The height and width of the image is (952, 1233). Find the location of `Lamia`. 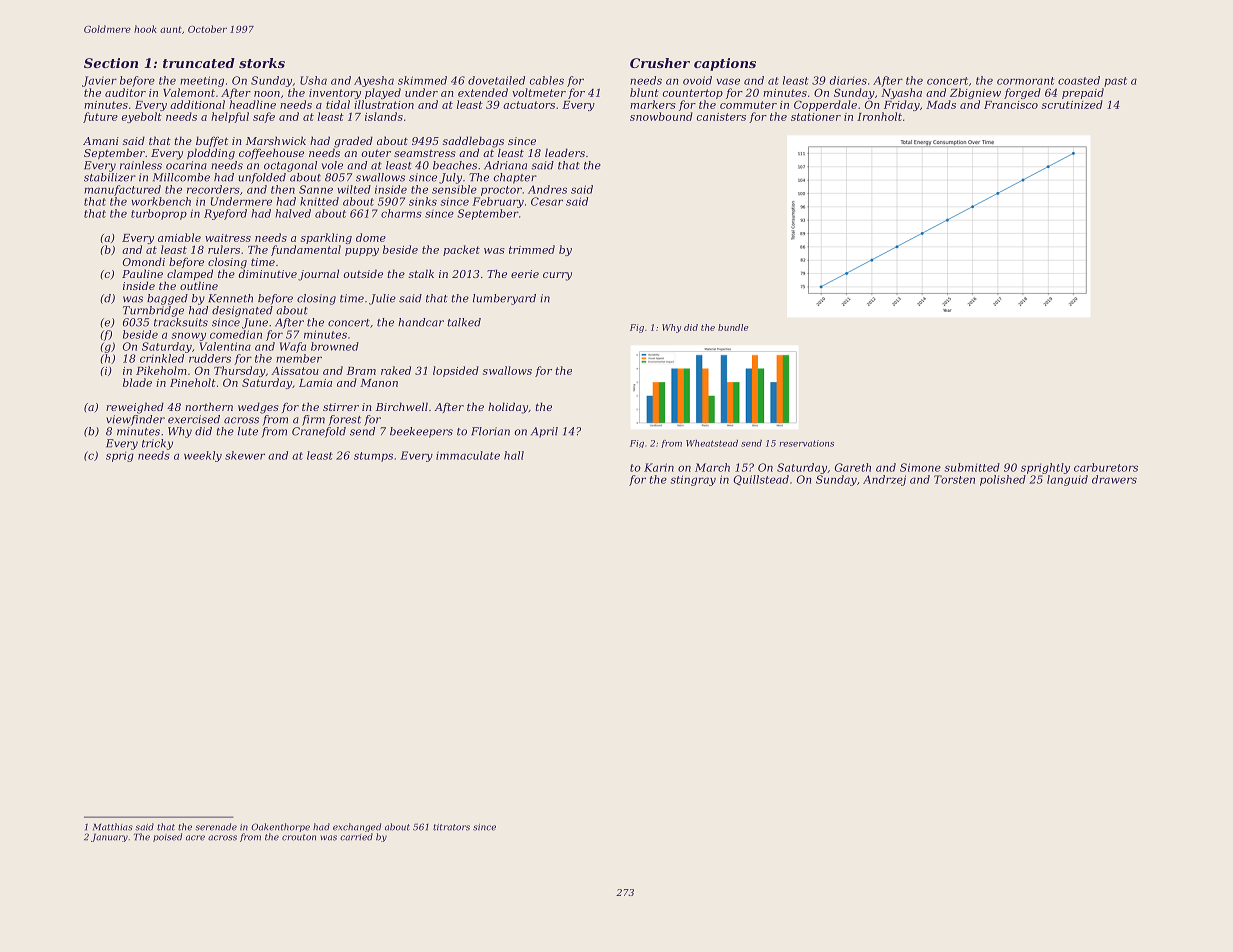

Lamia is located at coordinates (315, 383).
